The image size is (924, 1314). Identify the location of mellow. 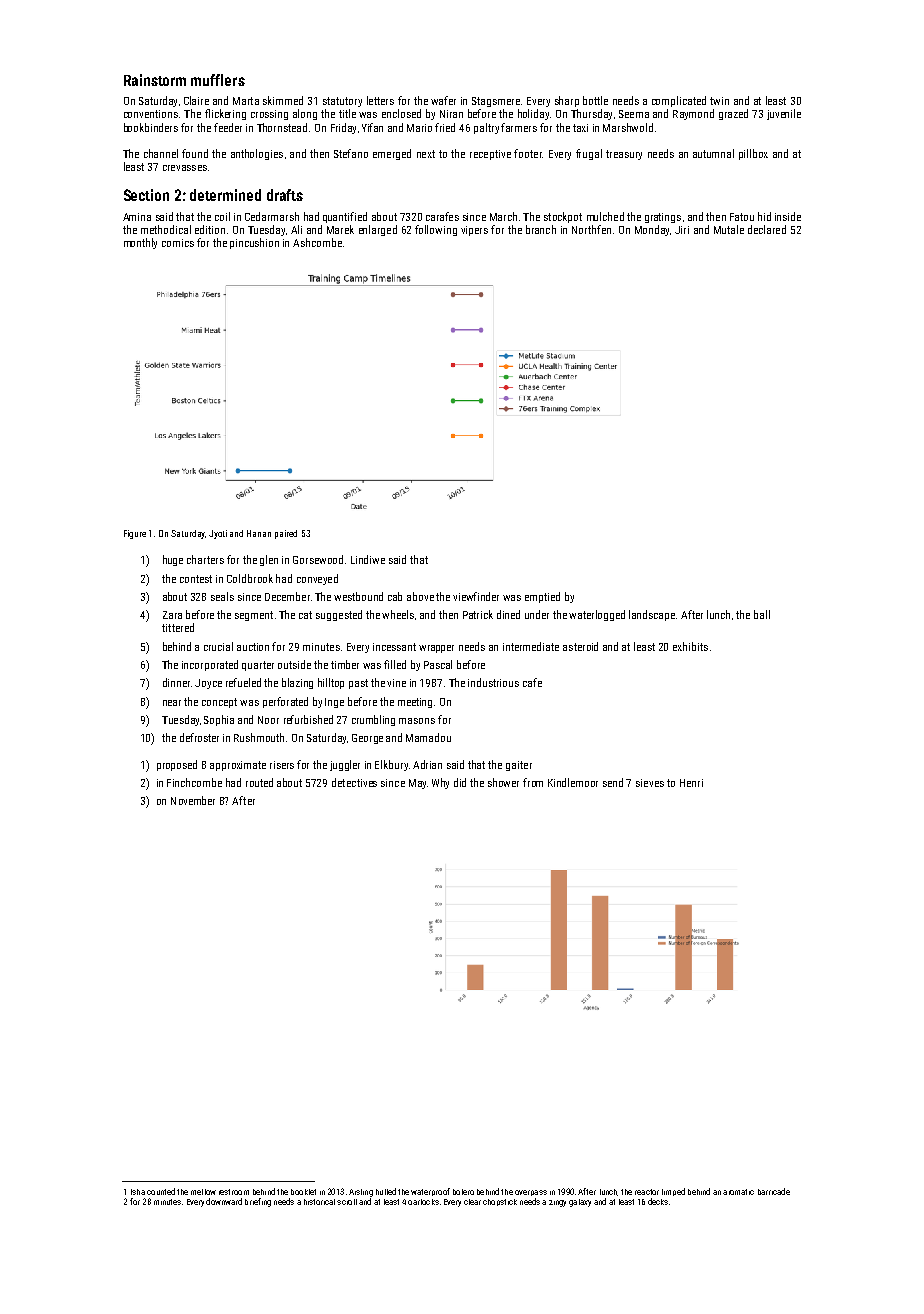
(203, 1192).
